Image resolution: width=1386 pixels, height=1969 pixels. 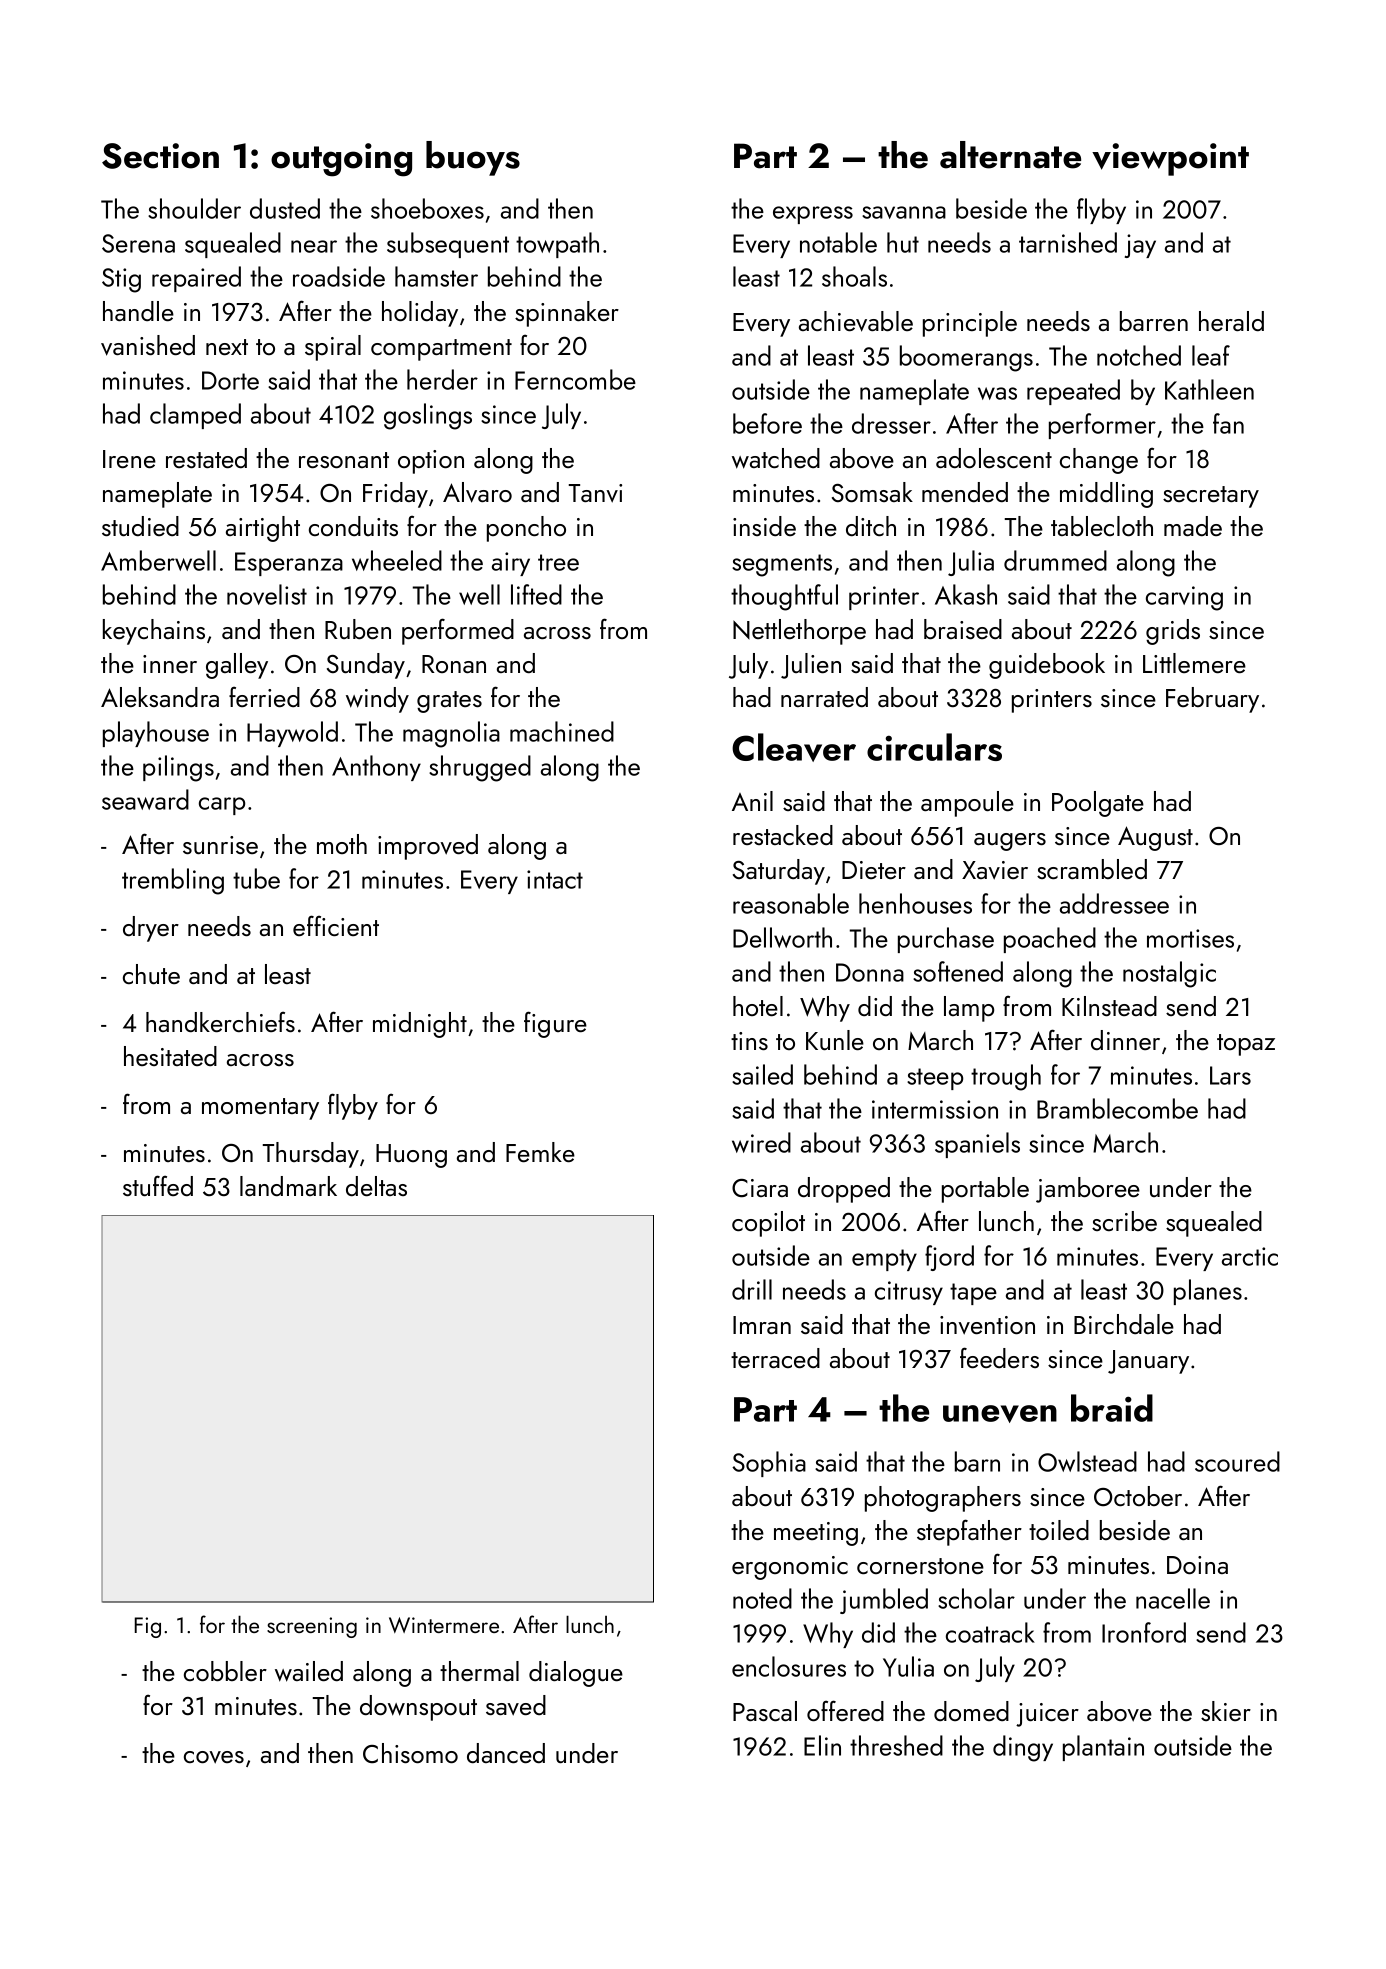 I want to click on outgoing, so click(x=341, y=160).
